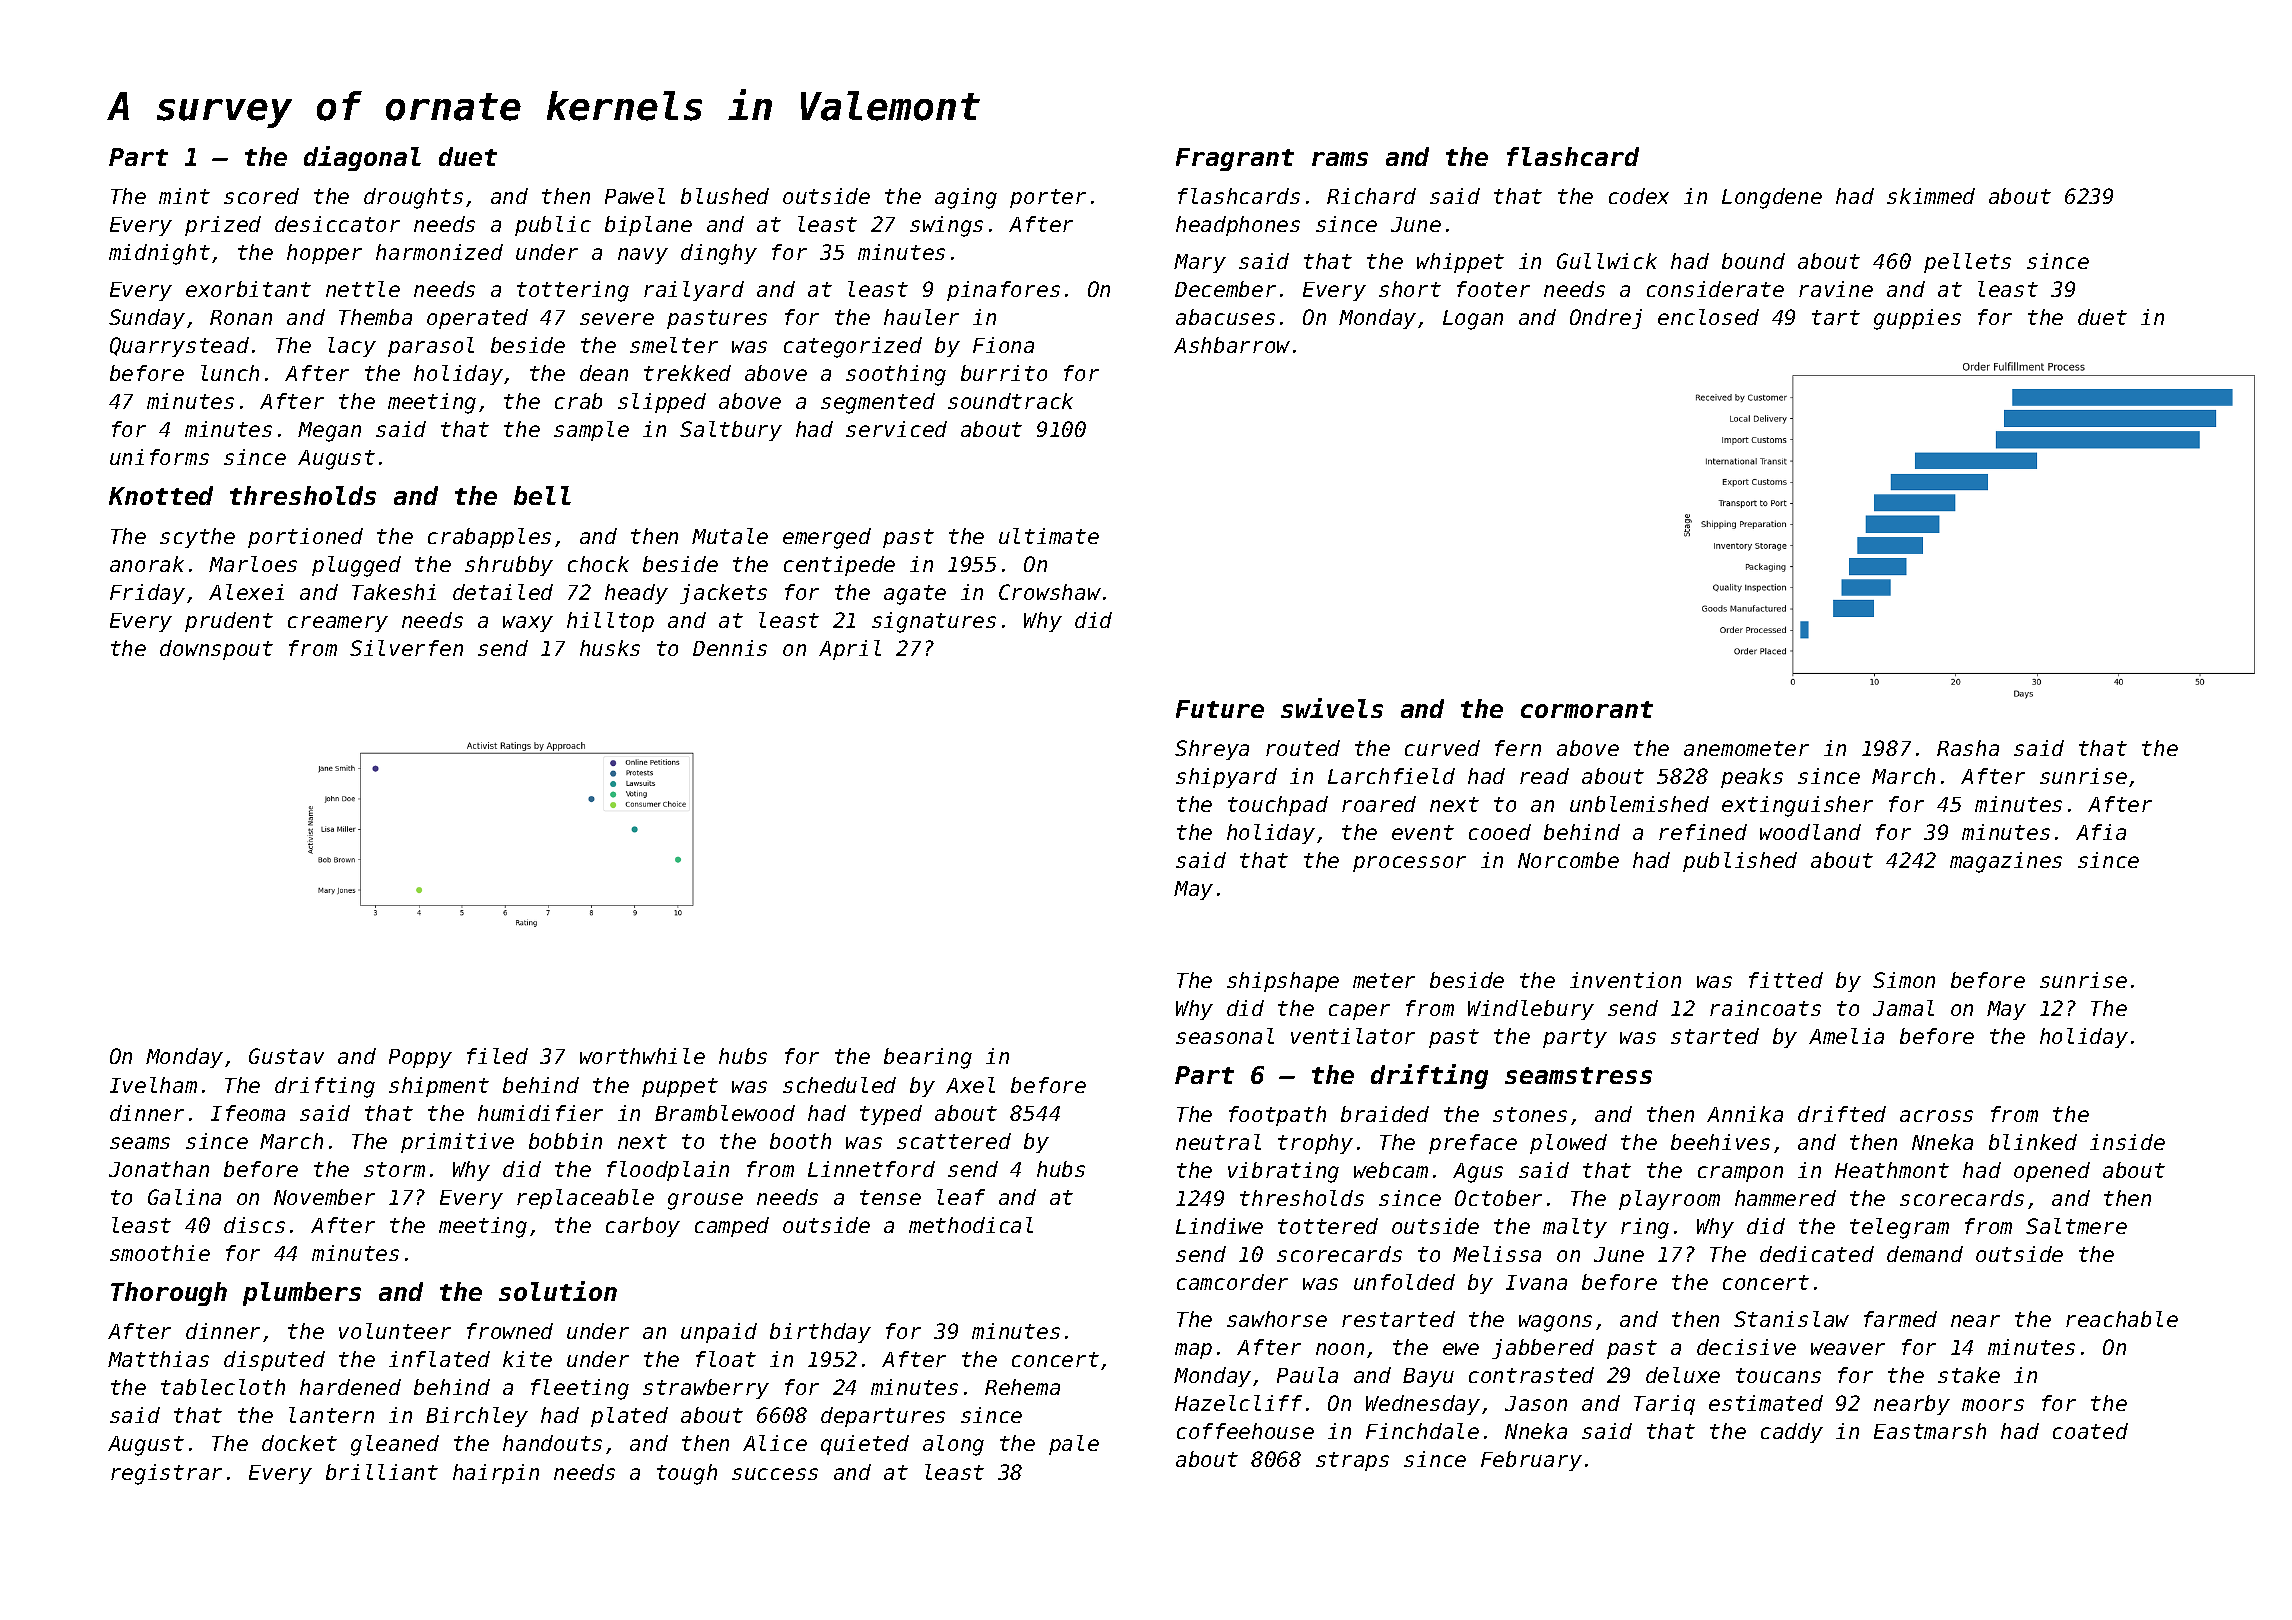  I want to click on Matthias, so click(158, 1359).
